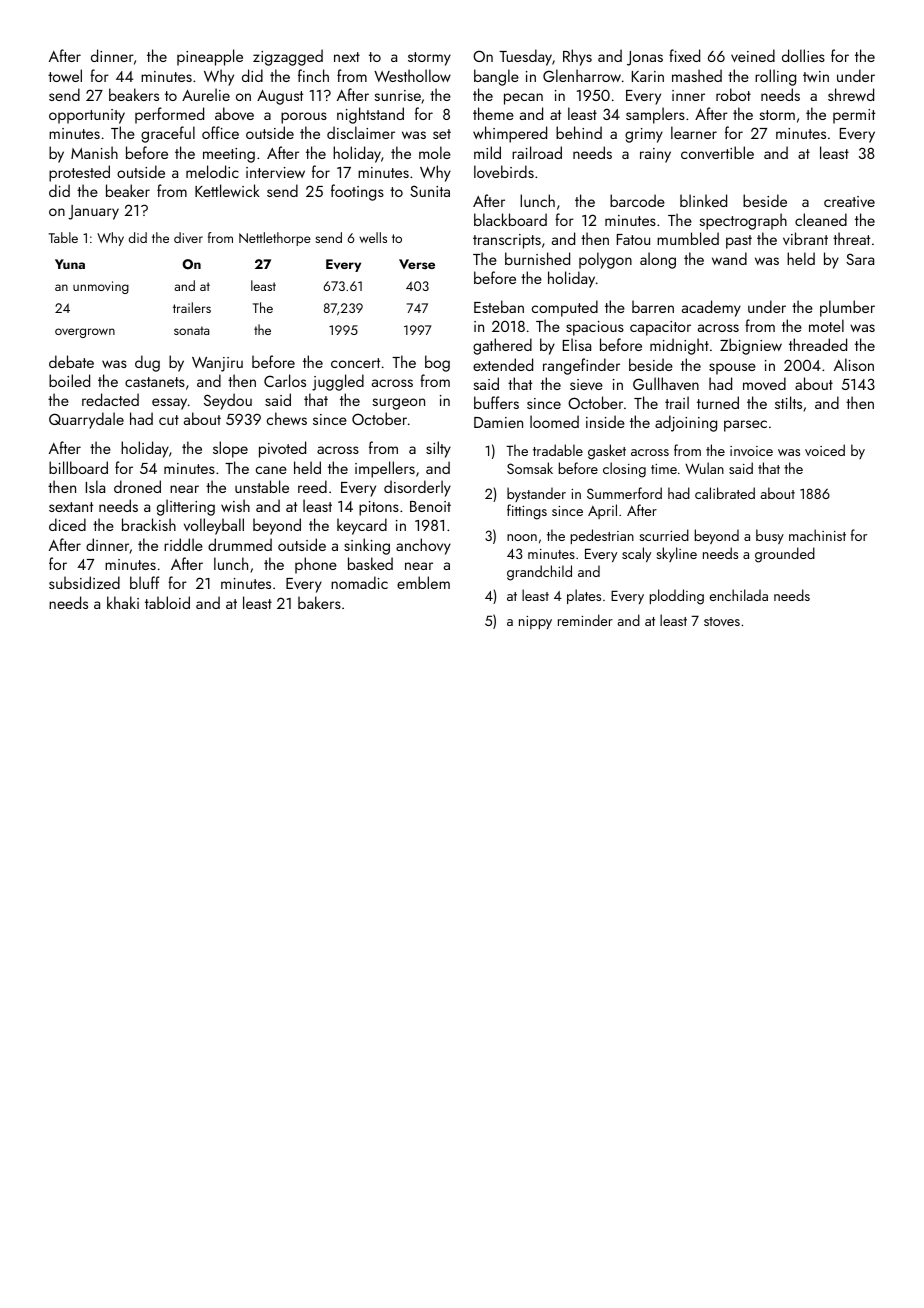 This page has width=924, height=1308. Describe the element at coordinates (217, 364) in the page. I see `Wanjiru` at that location.
